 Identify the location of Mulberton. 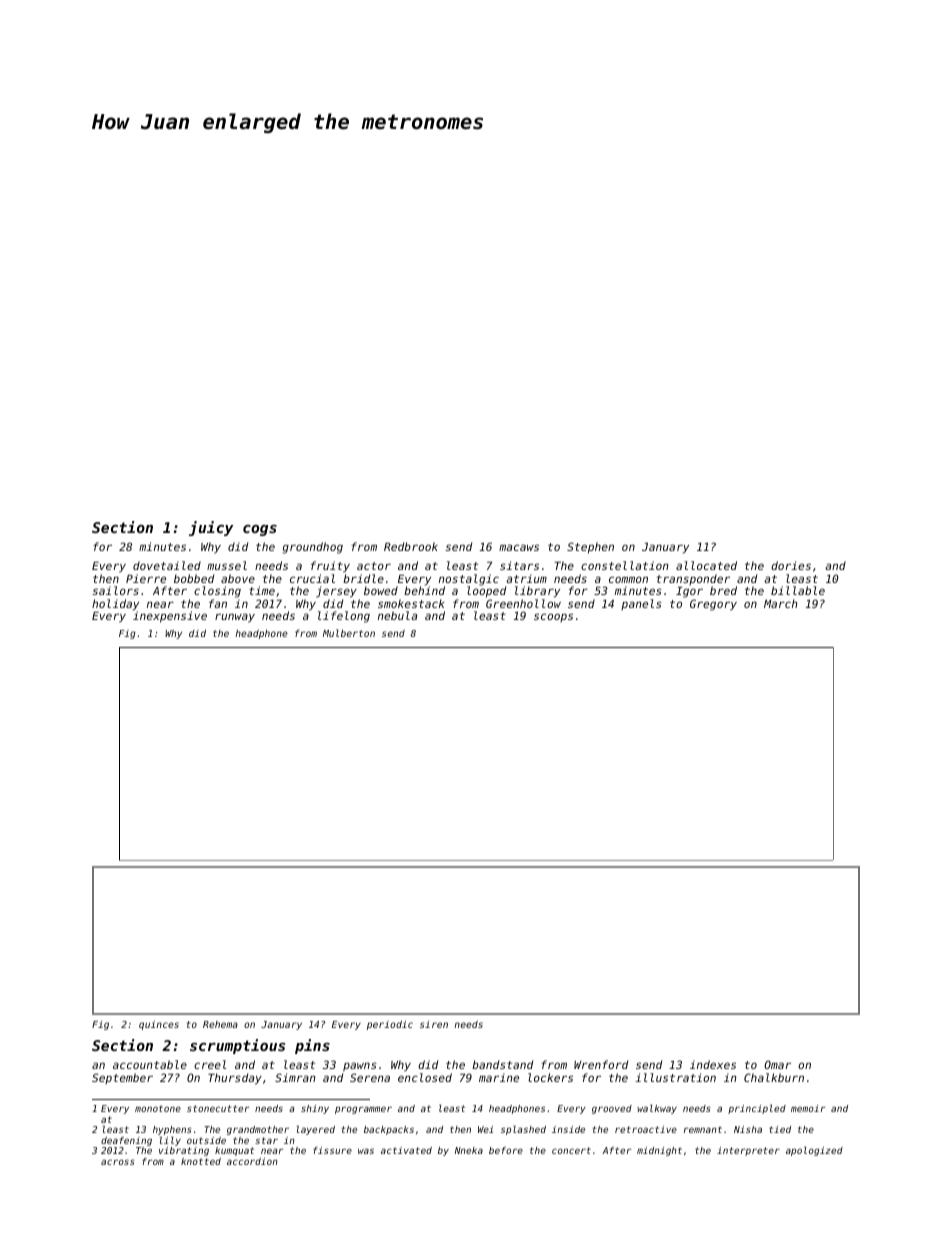
(349, 633).
